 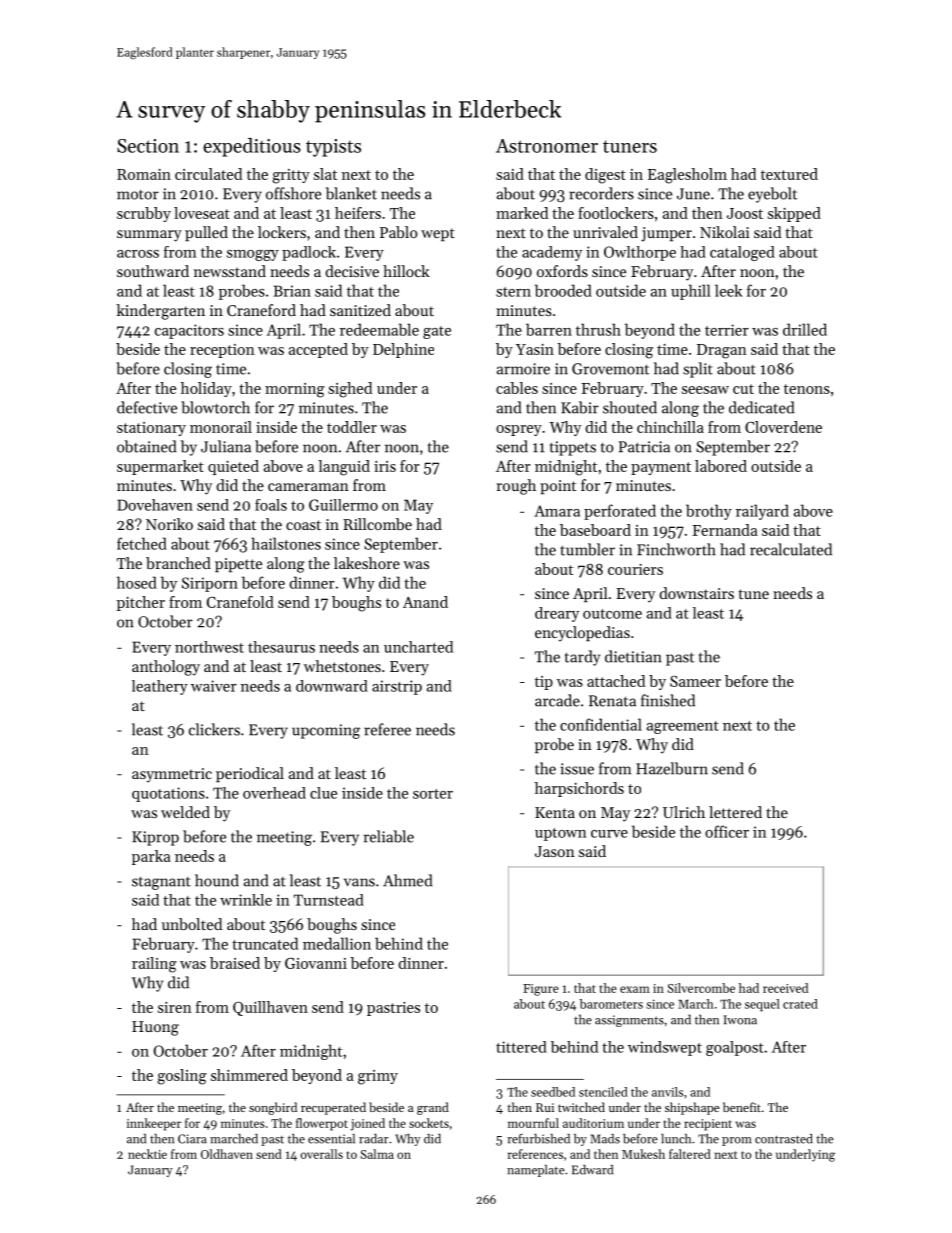 I want to click on Oldhaven, so click(x=227, y=1154).
